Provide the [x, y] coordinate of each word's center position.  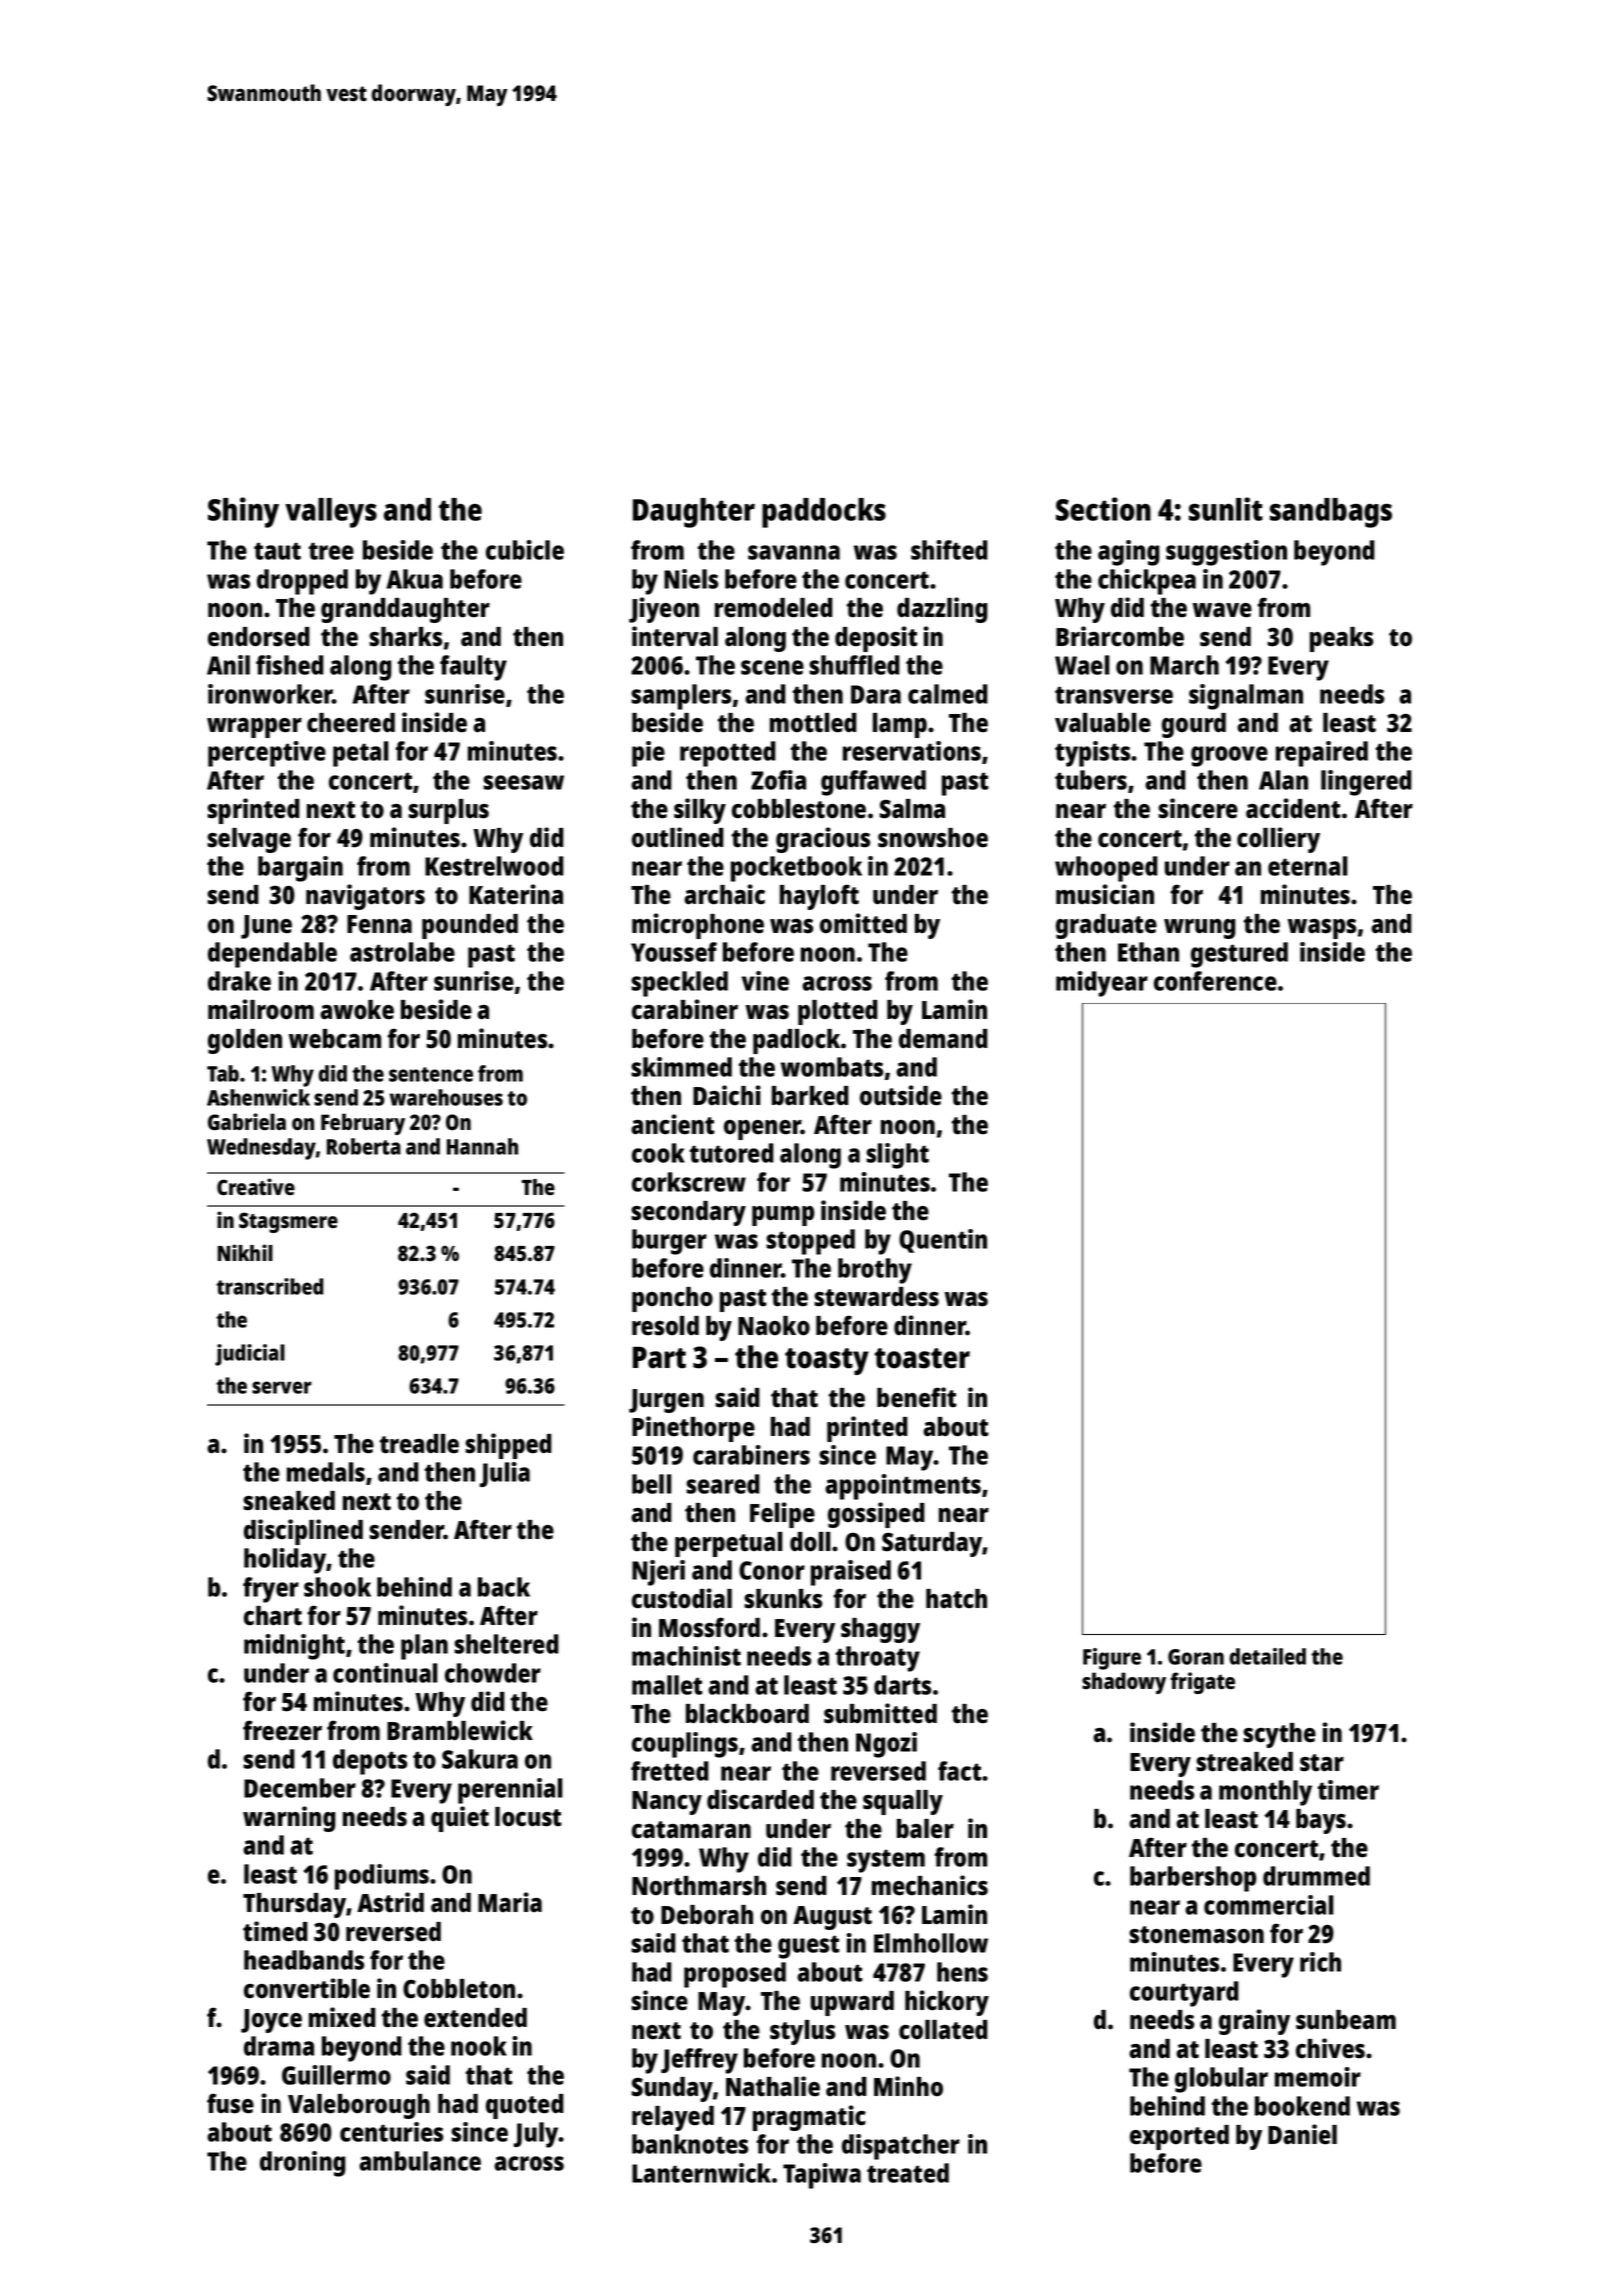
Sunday [672, 2089]
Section [1103, 509]
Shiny [243, 512]
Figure [1112, 1659]
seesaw [523, 782]
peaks [1341, 639]
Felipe [782, 1515]
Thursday [294, 1905]
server [282, 1387]
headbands [304, 1960]
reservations [912, 751]
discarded [760, 1799]
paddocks [824, 513]
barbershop [1193, 1879]
